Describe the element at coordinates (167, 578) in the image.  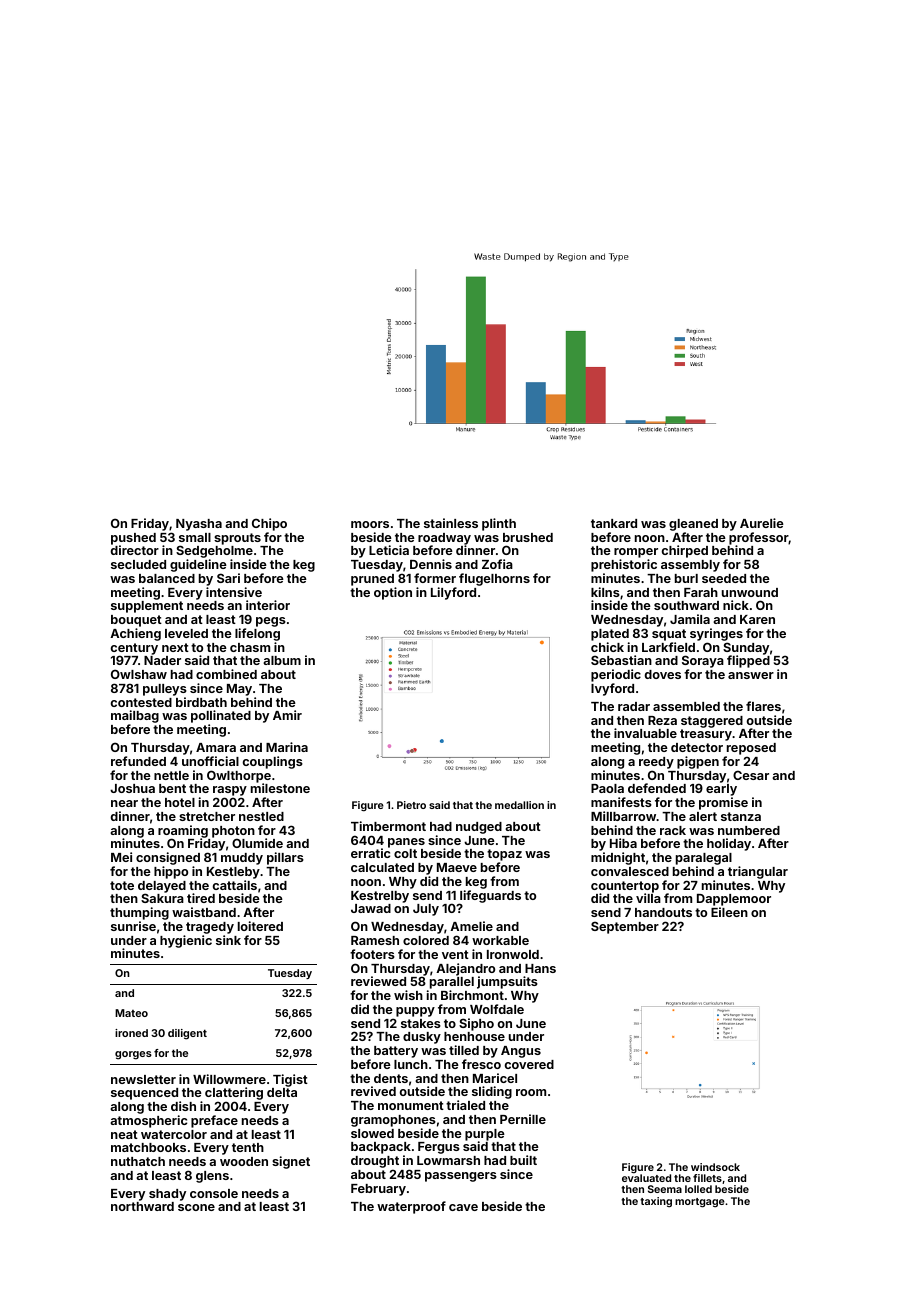
I see `balanced` at that location.
